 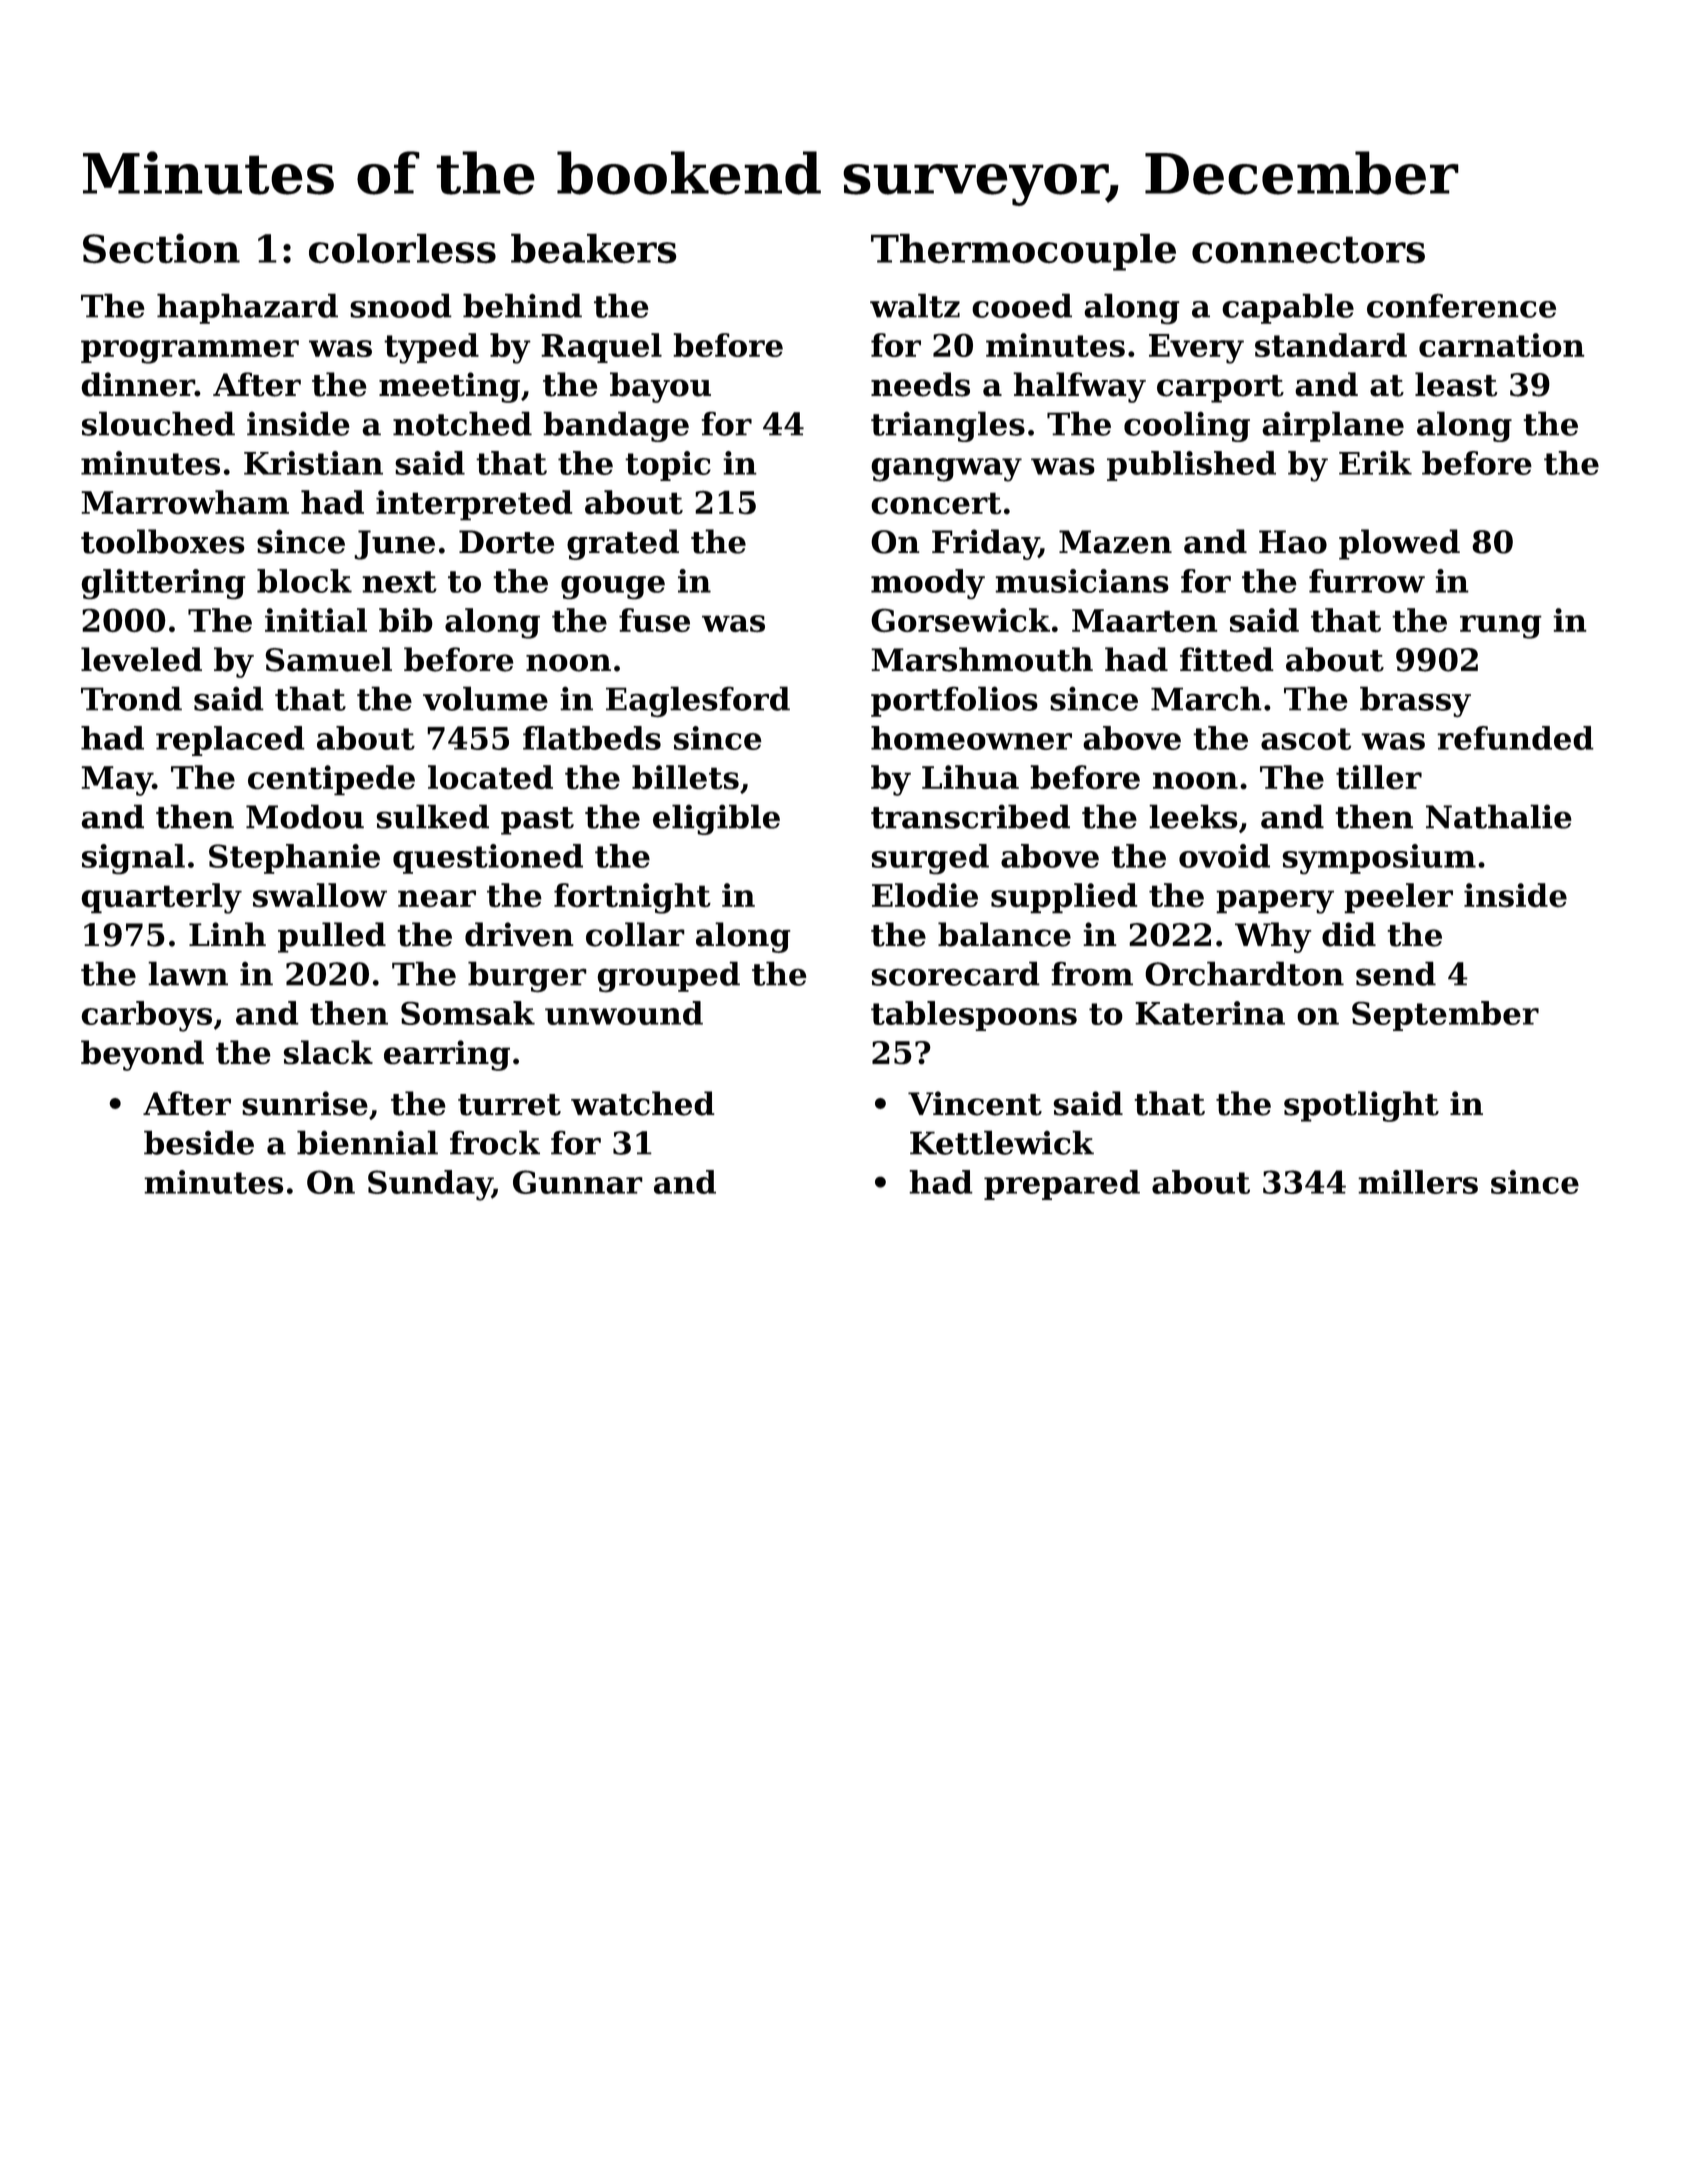 I want to click on Kettlewick, so click(x=1002, y=1142).
